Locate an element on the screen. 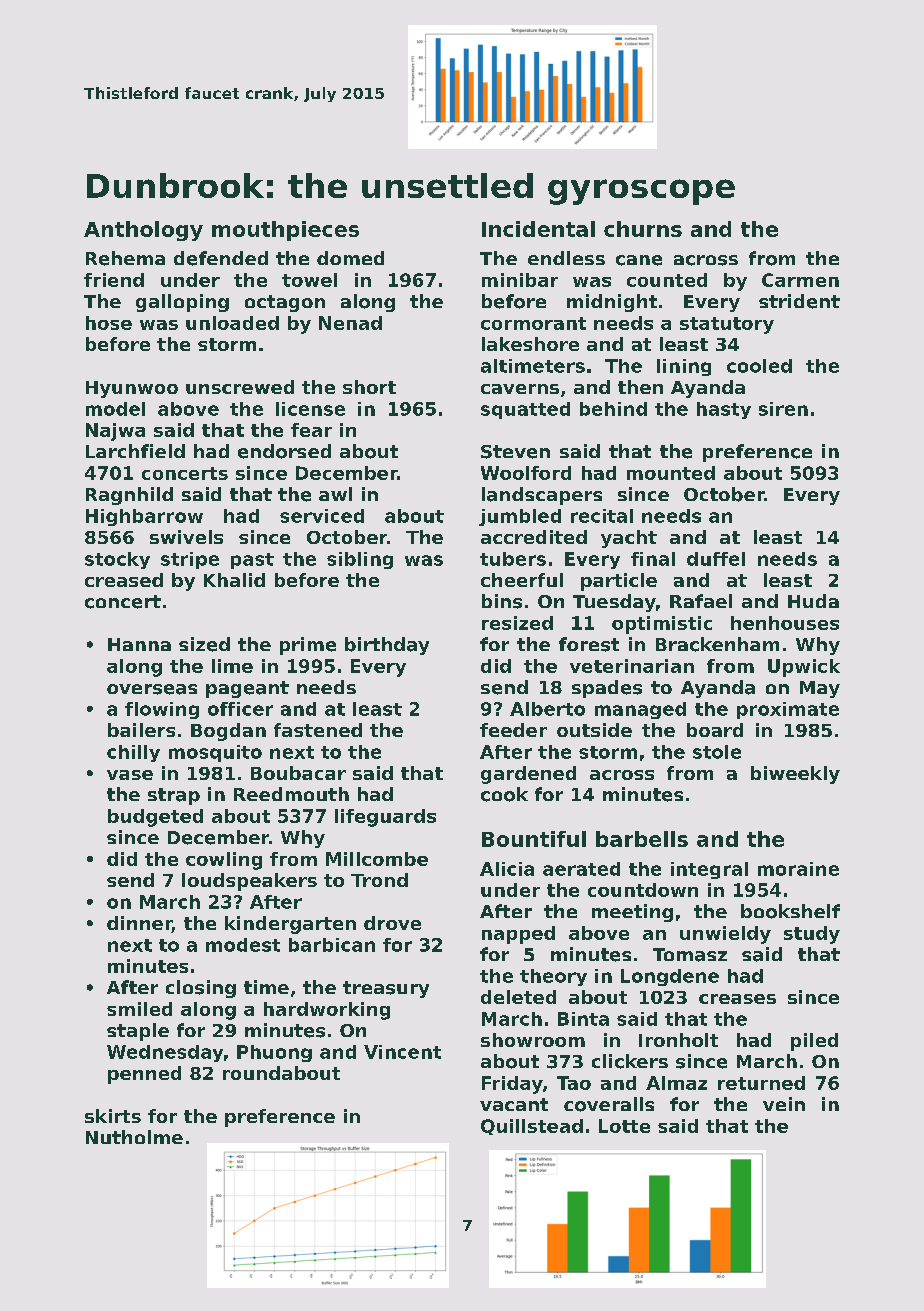  Carmen is located at coordinates (800, 280).
